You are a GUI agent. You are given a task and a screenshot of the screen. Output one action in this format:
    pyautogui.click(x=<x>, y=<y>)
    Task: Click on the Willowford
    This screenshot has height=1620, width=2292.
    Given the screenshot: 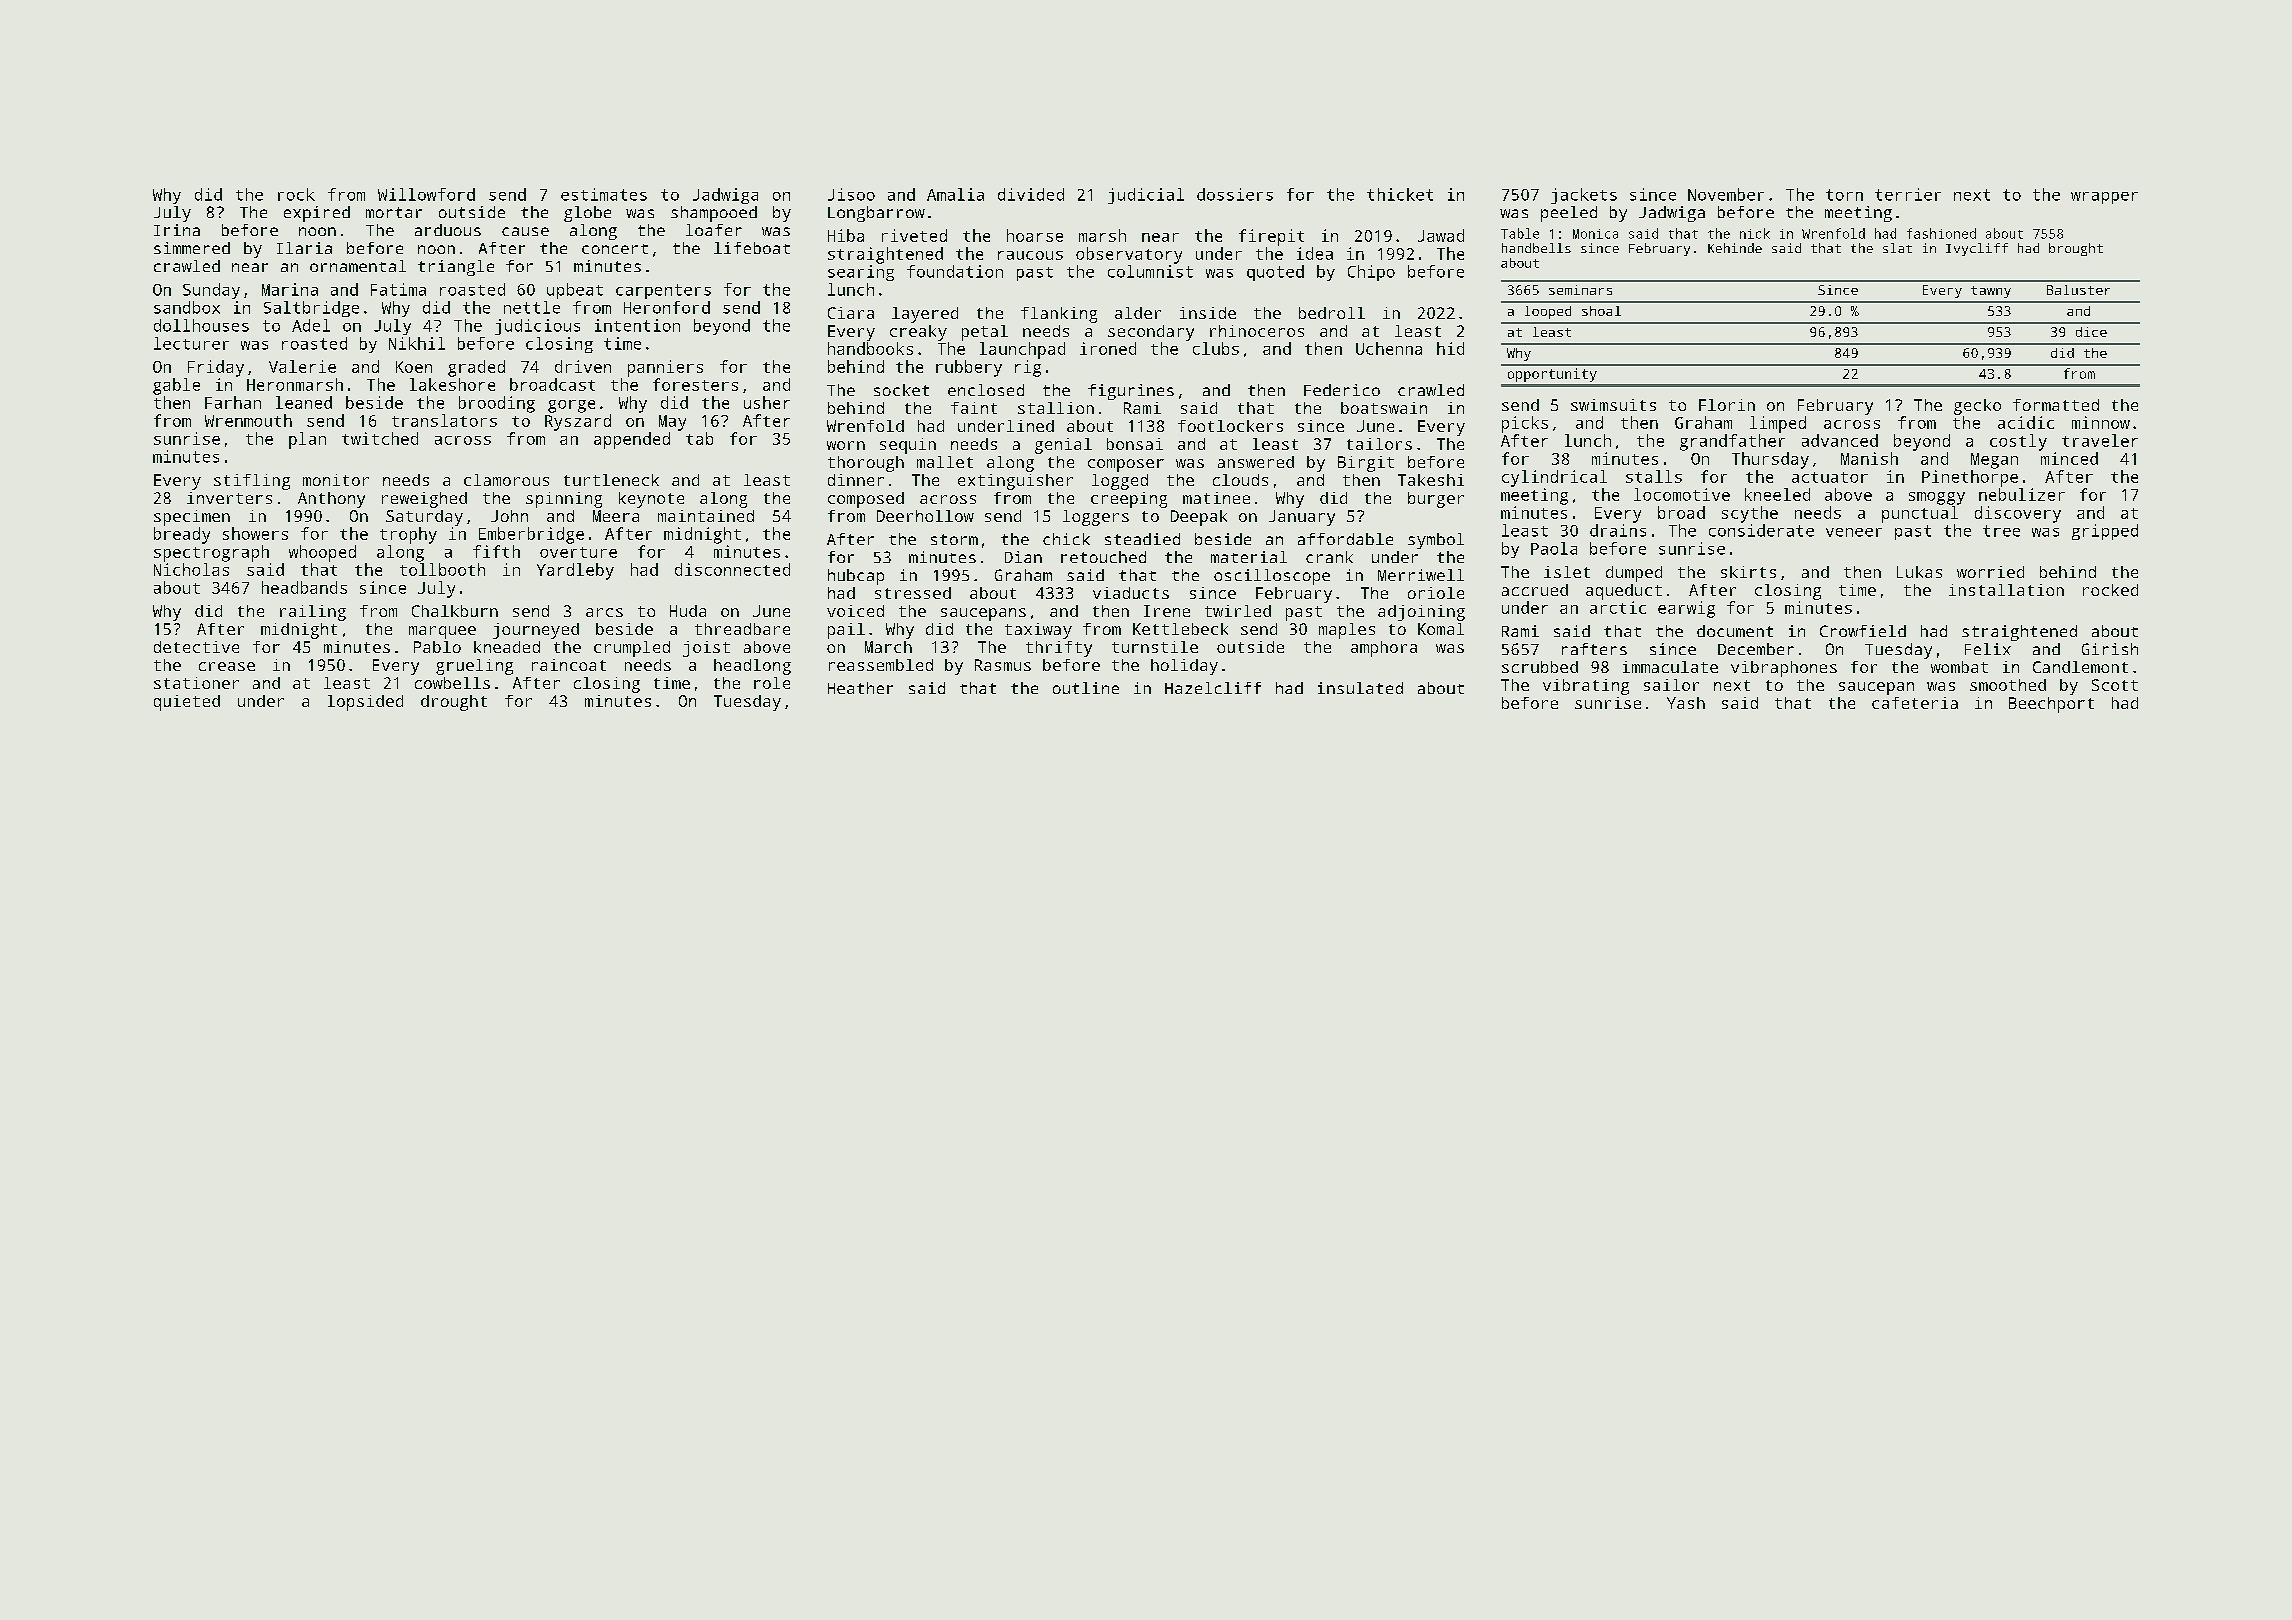 What is the action you would take?
    pyautogui.click(x=426, y=194)
